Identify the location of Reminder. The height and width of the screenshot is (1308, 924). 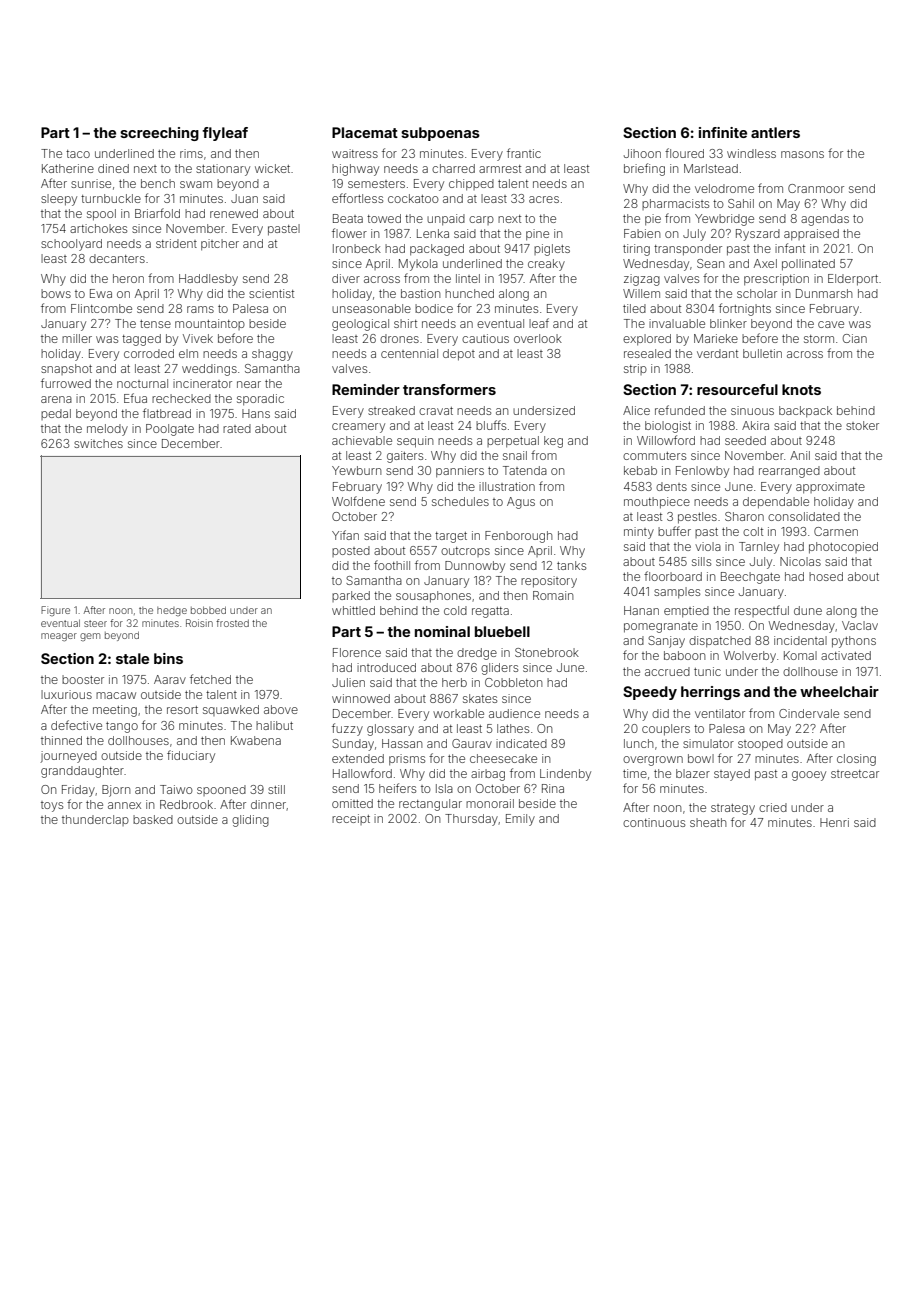
(366, 389).
